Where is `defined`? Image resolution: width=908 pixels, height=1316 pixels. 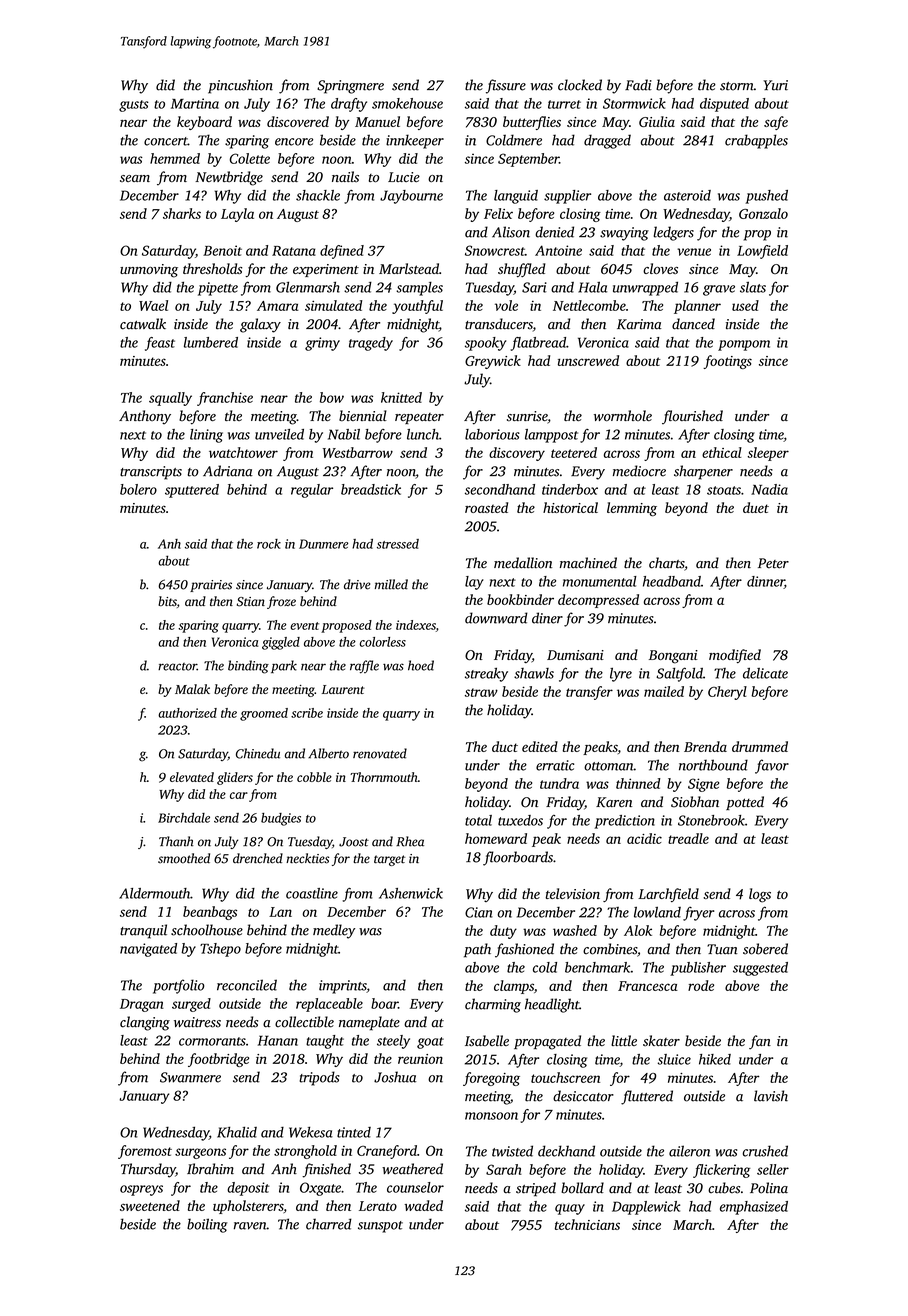
defined is located at coordinates (342, 252).
